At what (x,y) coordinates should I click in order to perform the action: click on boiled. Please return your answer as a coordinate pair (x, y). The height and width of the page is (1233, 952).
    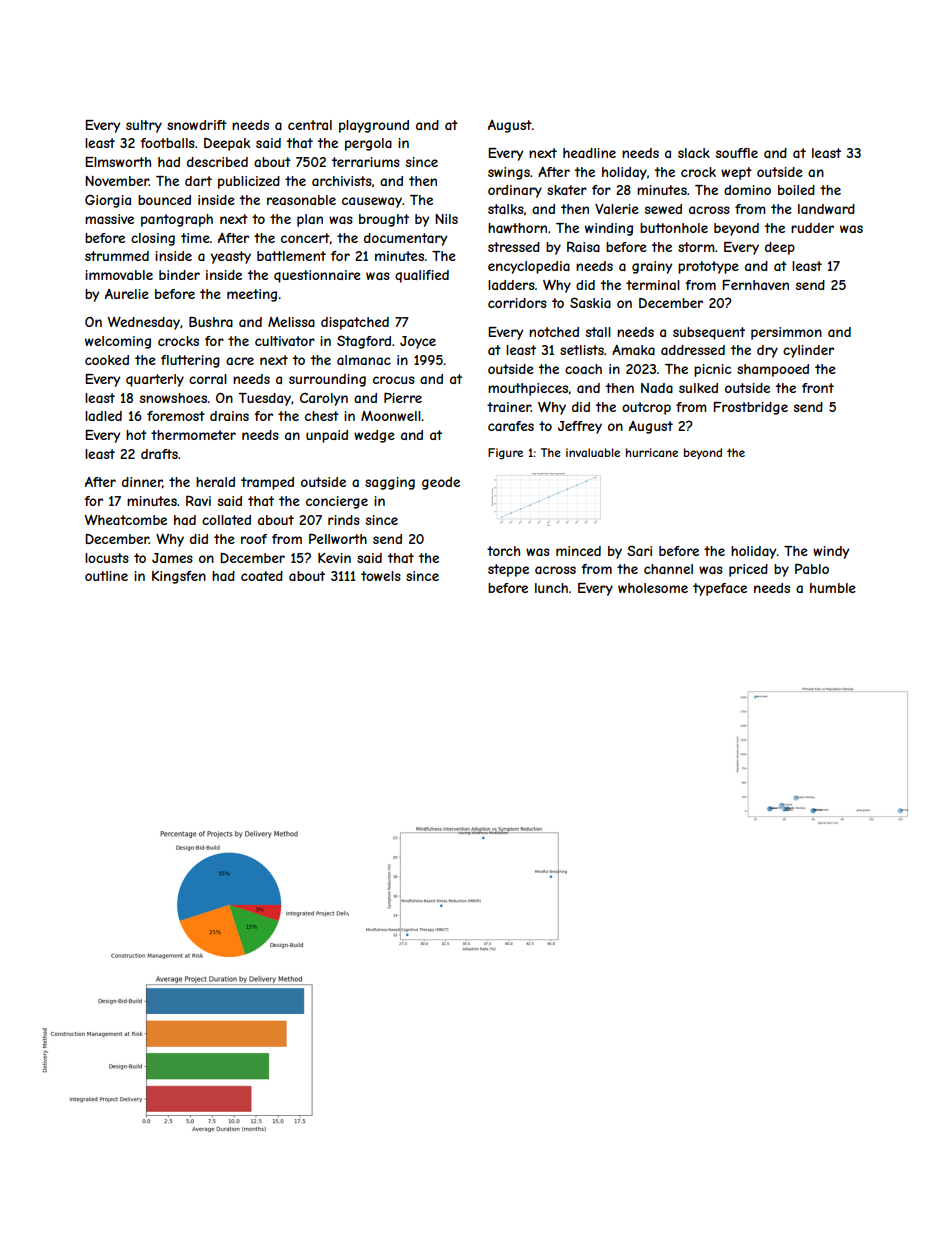
    Looking at the image, I should click on (796, 190).
